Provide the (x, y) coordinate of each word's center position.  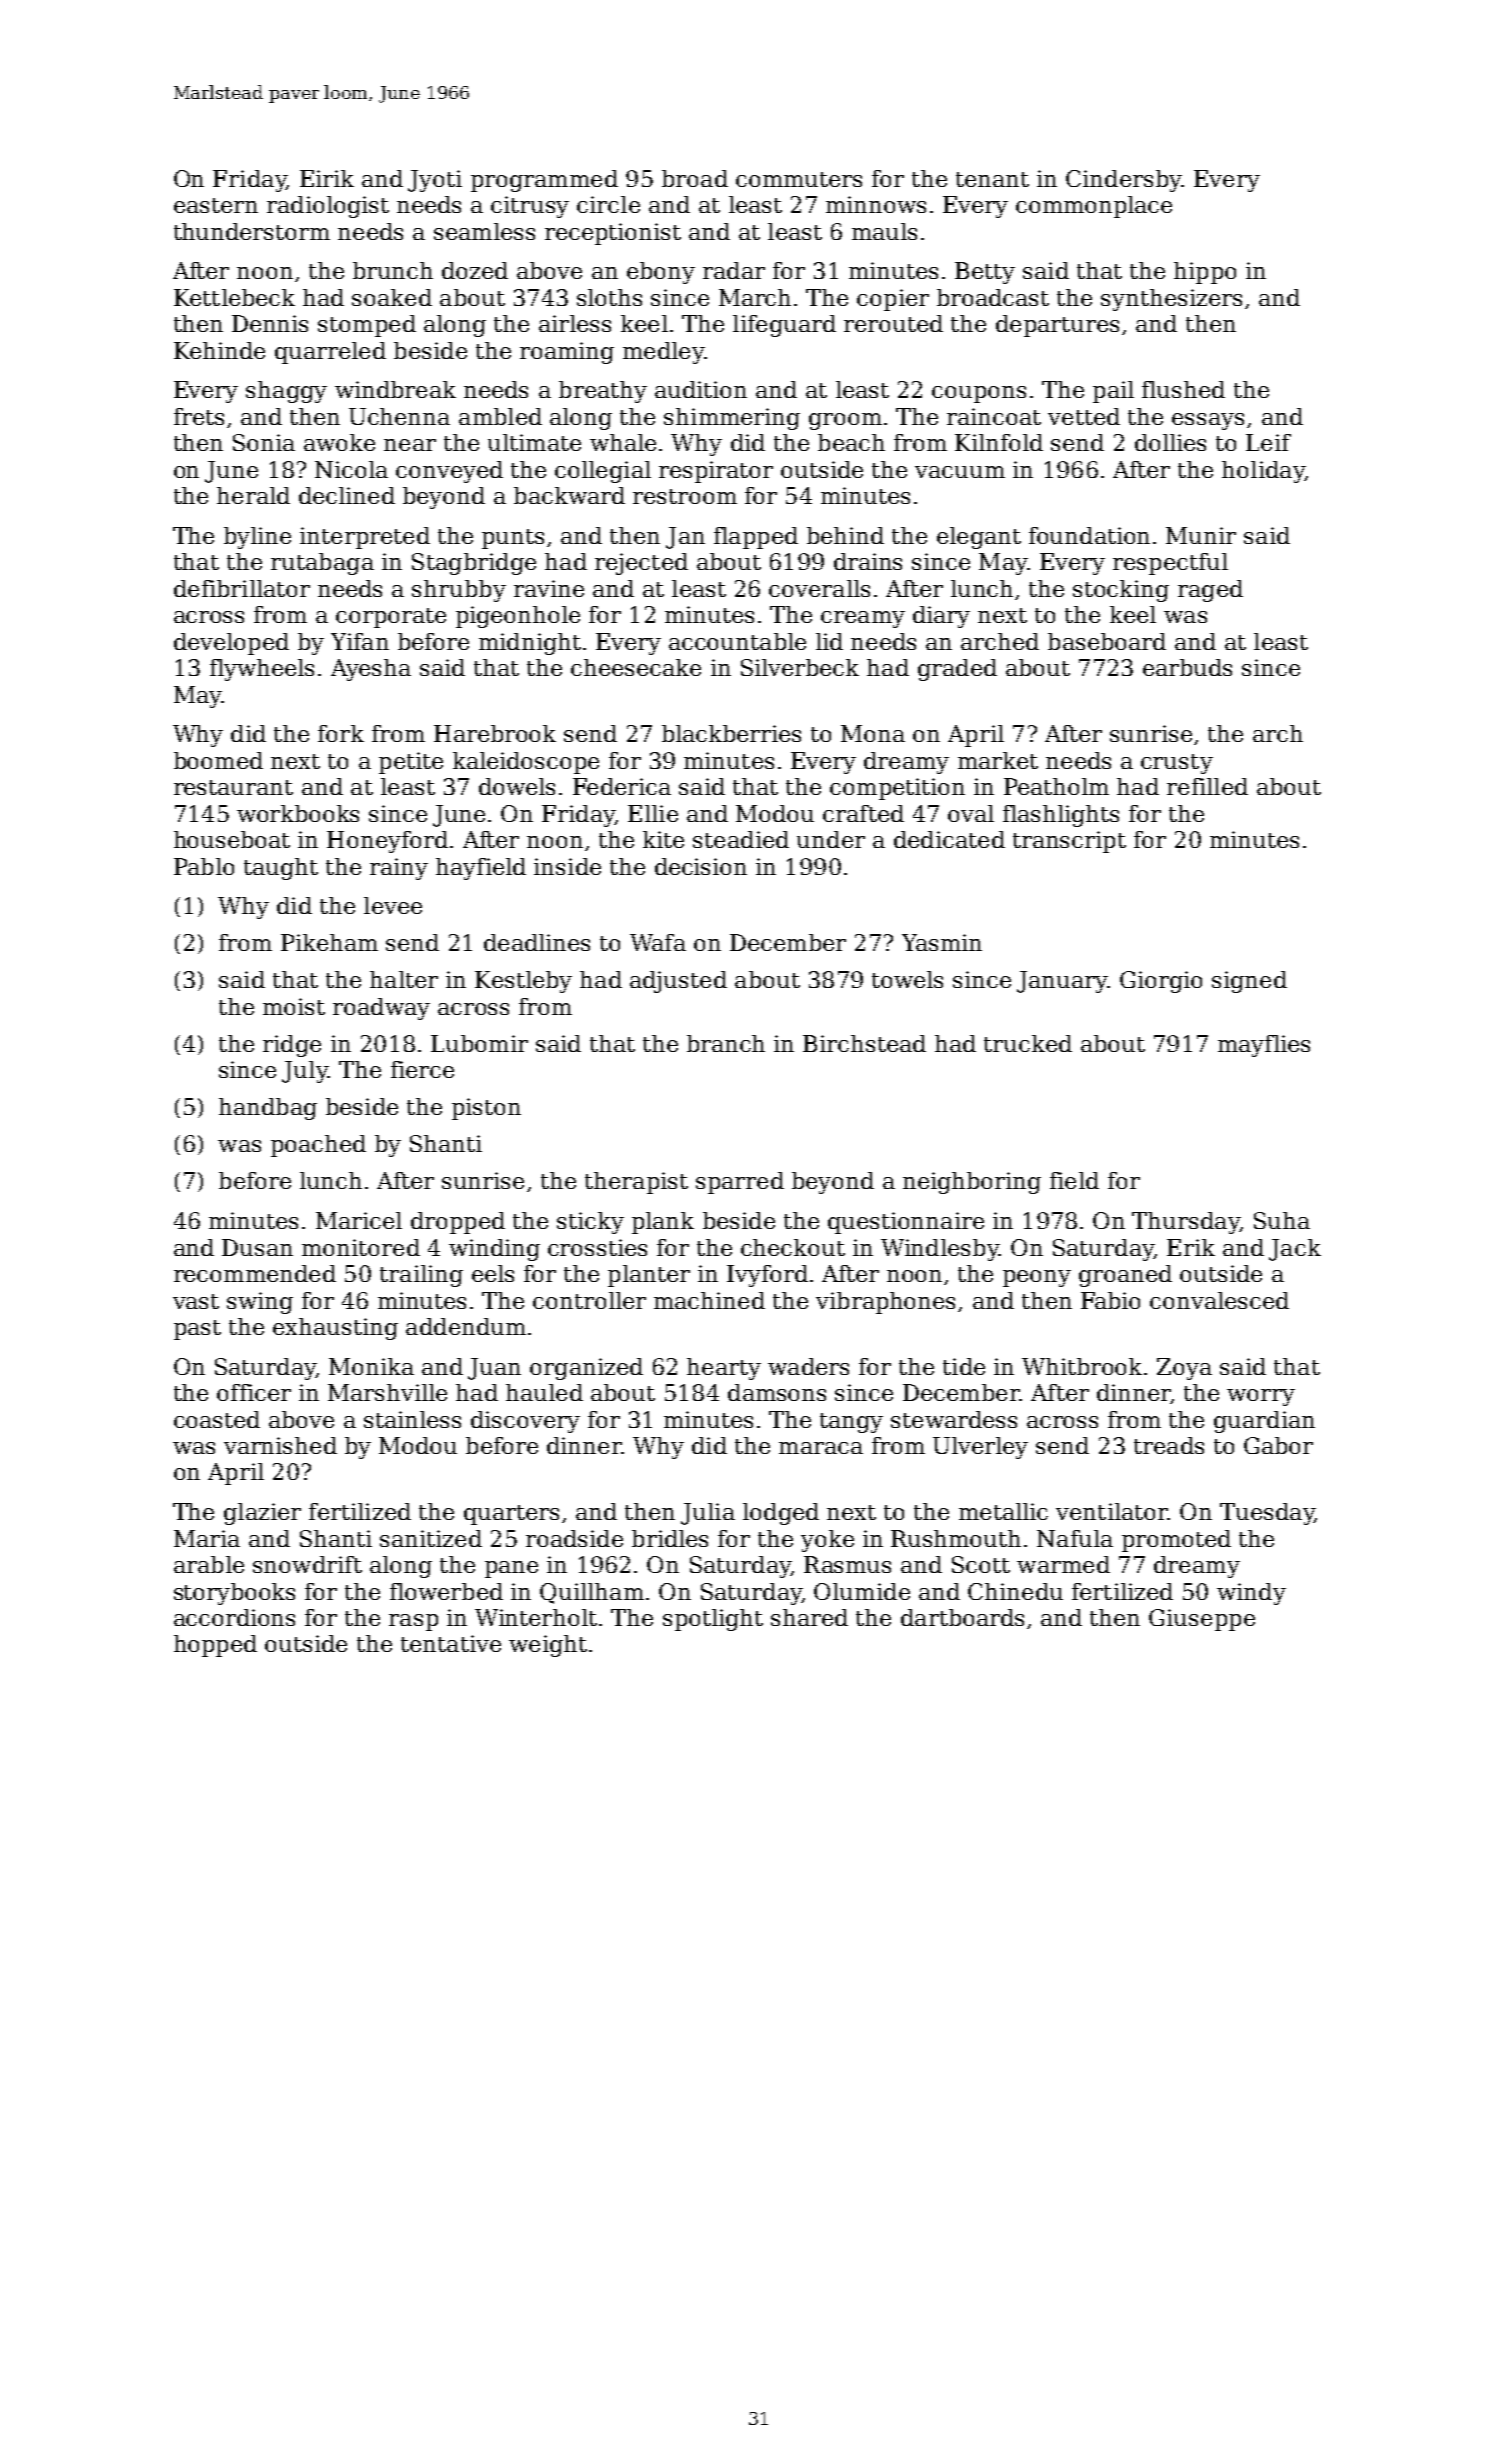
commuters (799, 179)
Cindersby (1123, 181)
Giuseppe (1202, 1620)
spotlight (713, 1620)
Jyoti (435, 181)
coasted (217, 1419)
